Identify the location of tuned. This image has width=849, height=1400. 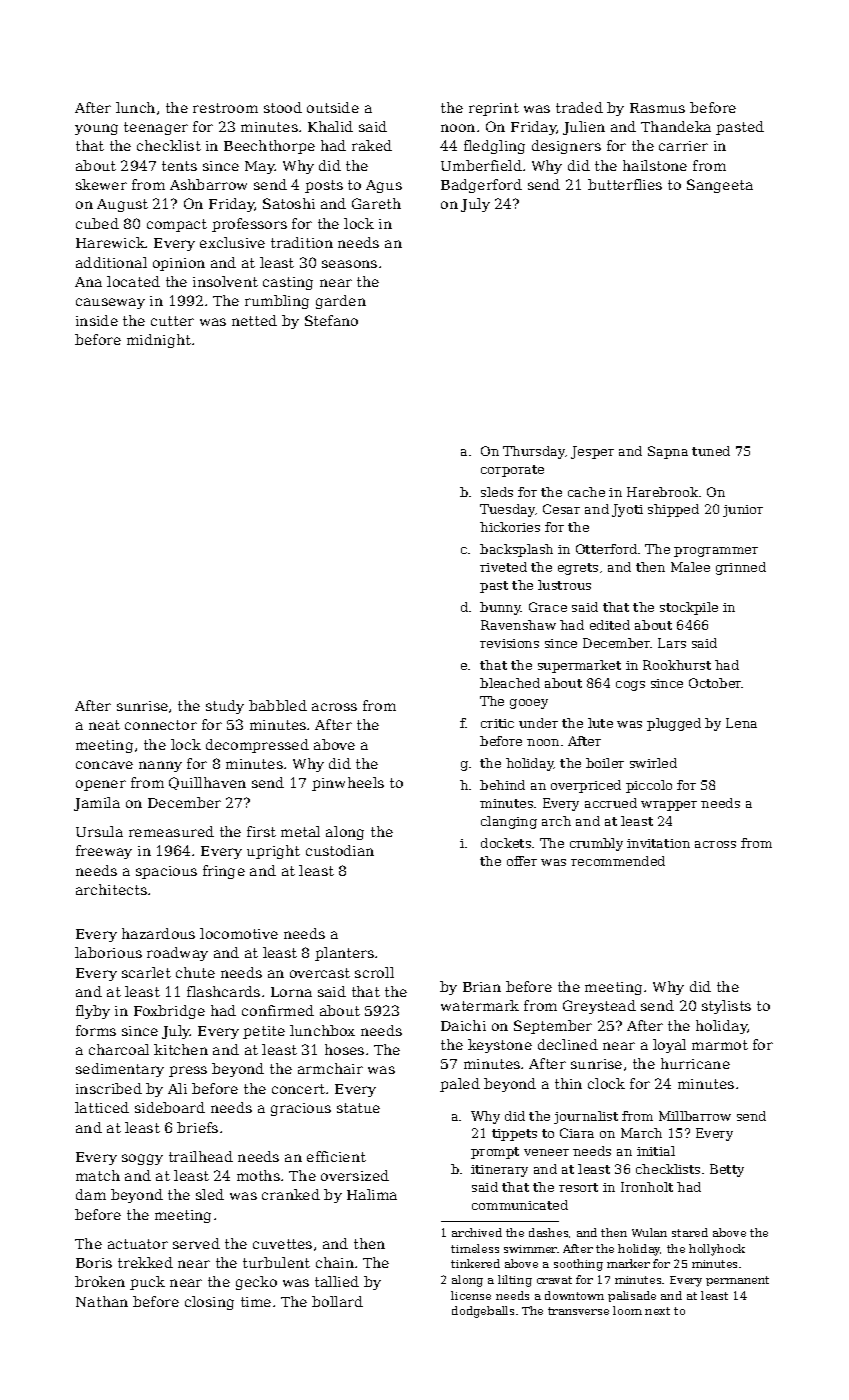
(711, 451).
